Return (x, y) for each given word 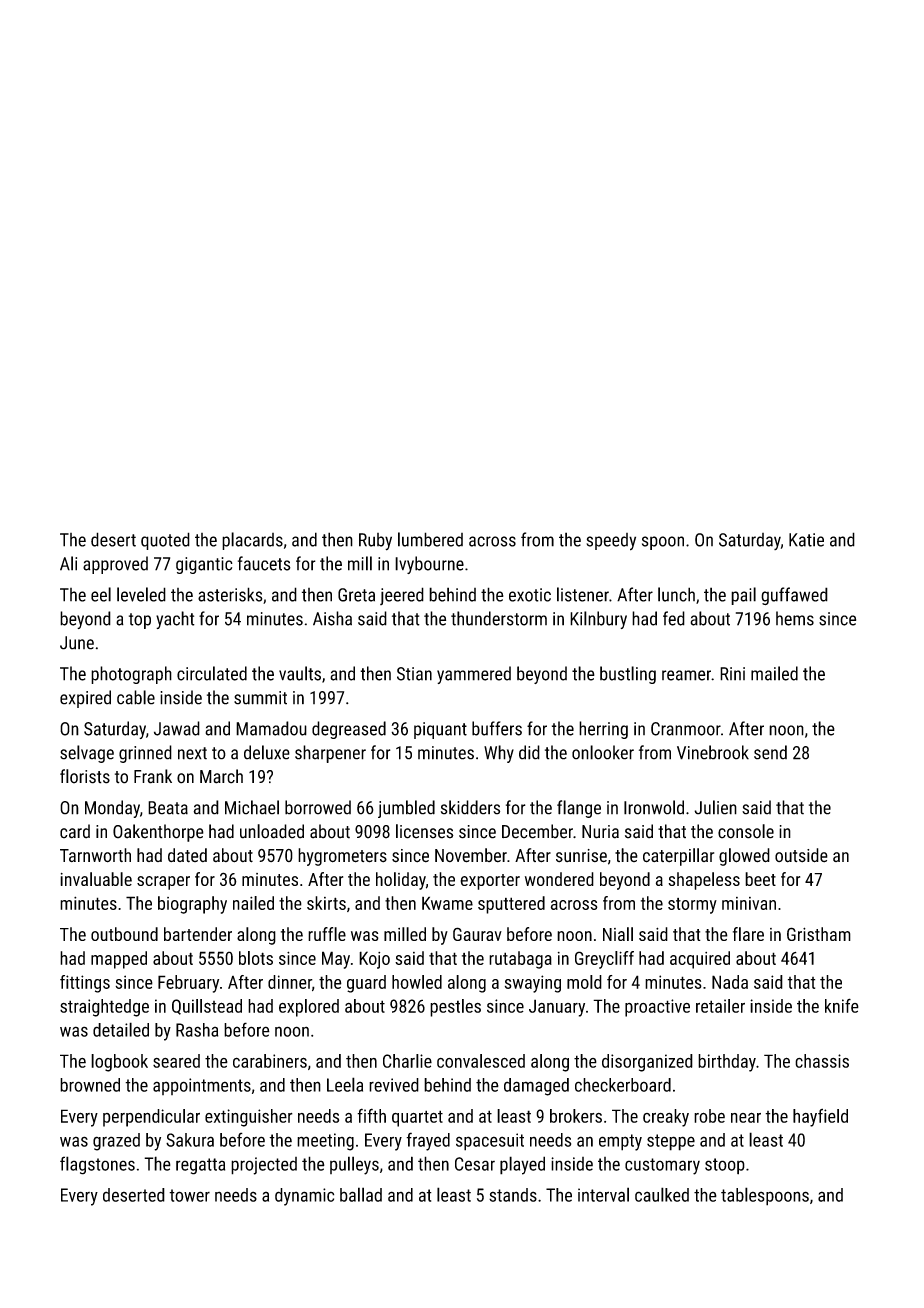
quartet (417, 1118)
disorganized (647, 1063)
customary (662, 1166)
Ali (68, 563)
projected (264, 1166)
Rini (732, 674)
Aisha (332, 618)
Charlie (407, 1061)
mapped (119, 960)
